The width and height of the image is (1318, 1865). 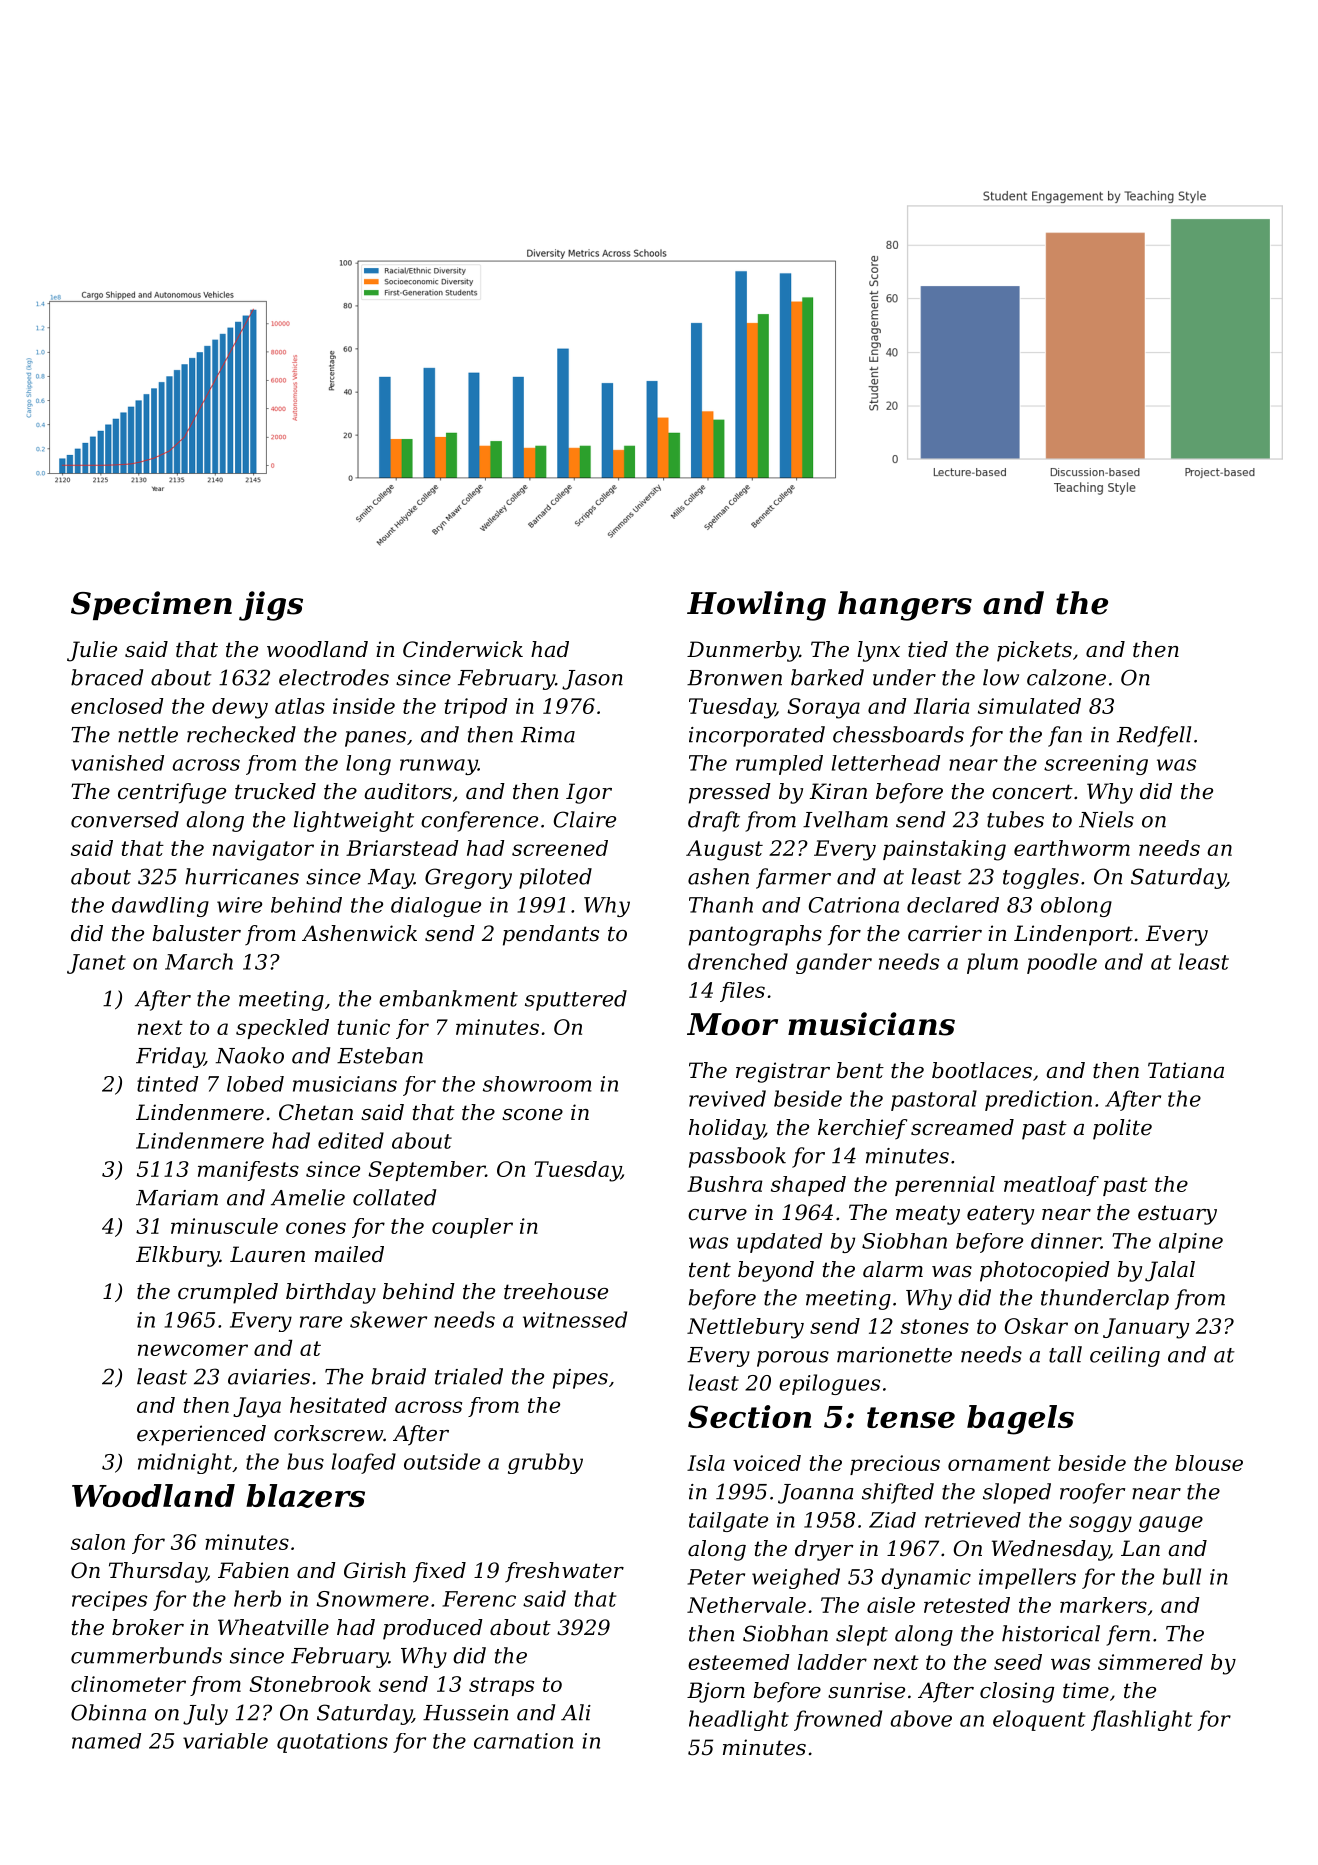 I want to click on retrieved, so click(x=973, y=1520).
